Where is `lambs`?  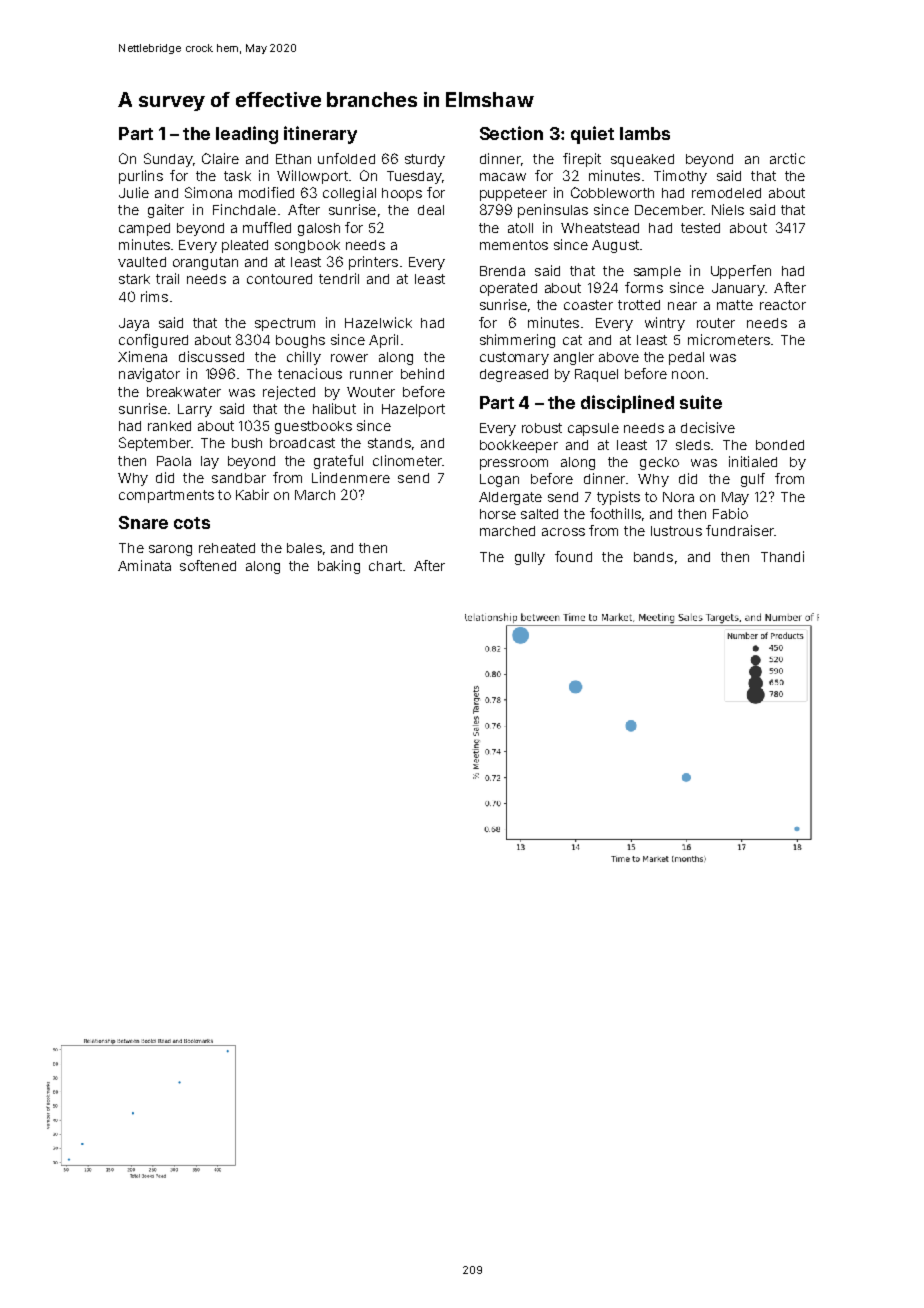
lambs is located at coordinates (645, 133).
